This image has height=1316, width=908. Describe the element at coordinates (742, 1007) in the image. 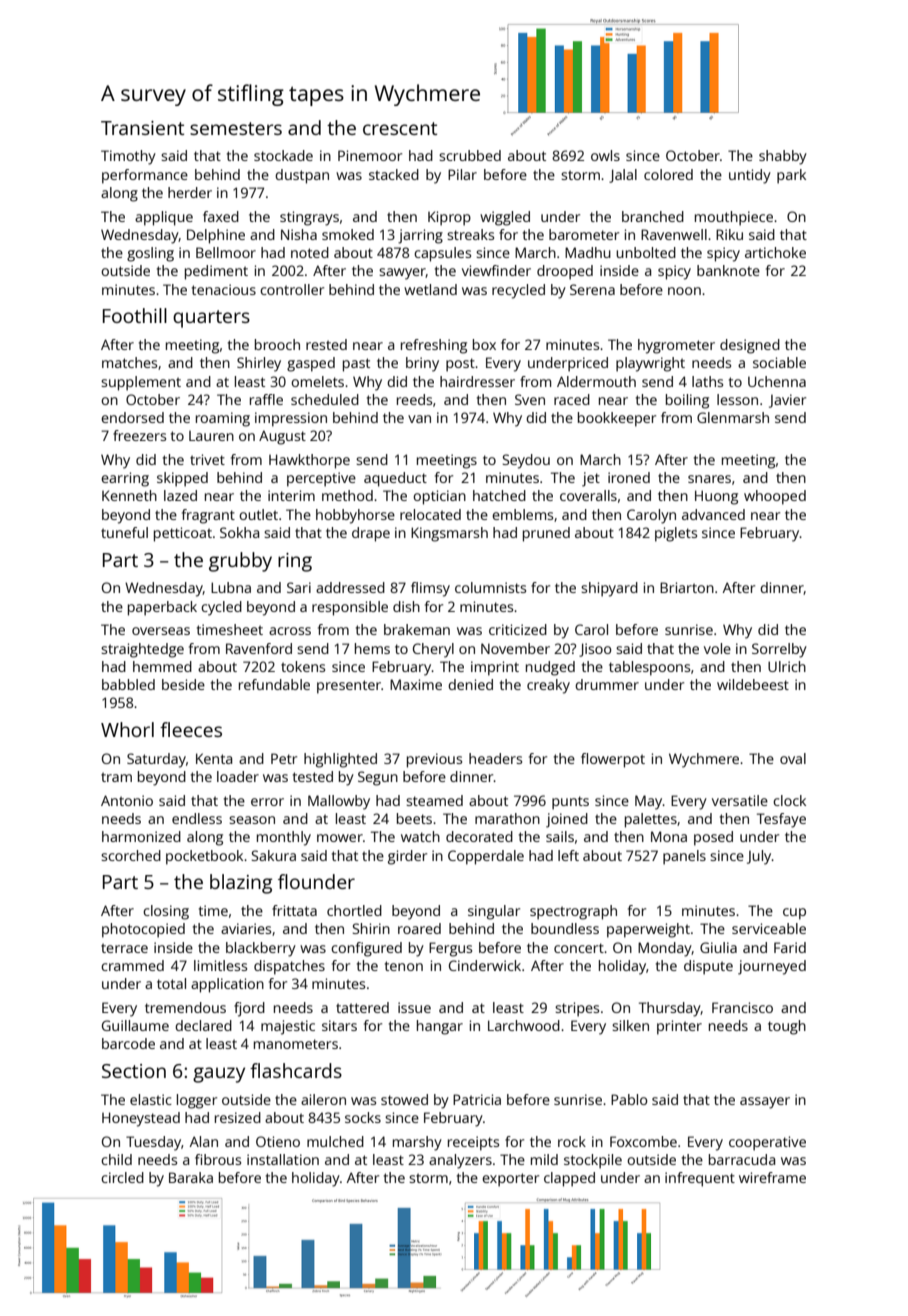

I see `Francisco` at that location.
